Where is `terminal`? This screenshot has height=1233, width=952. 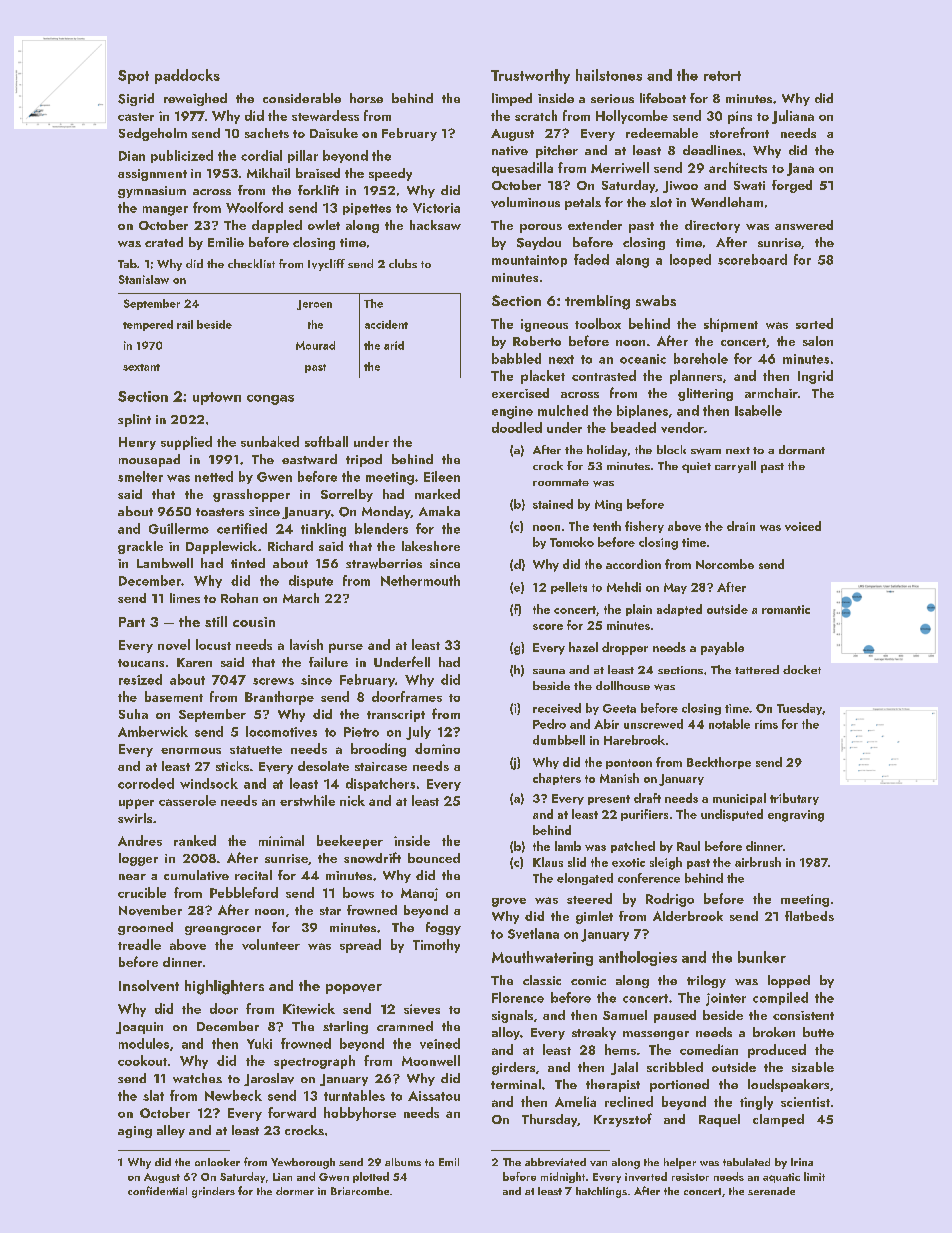 terminal is located at coordinates (516, 1084).
